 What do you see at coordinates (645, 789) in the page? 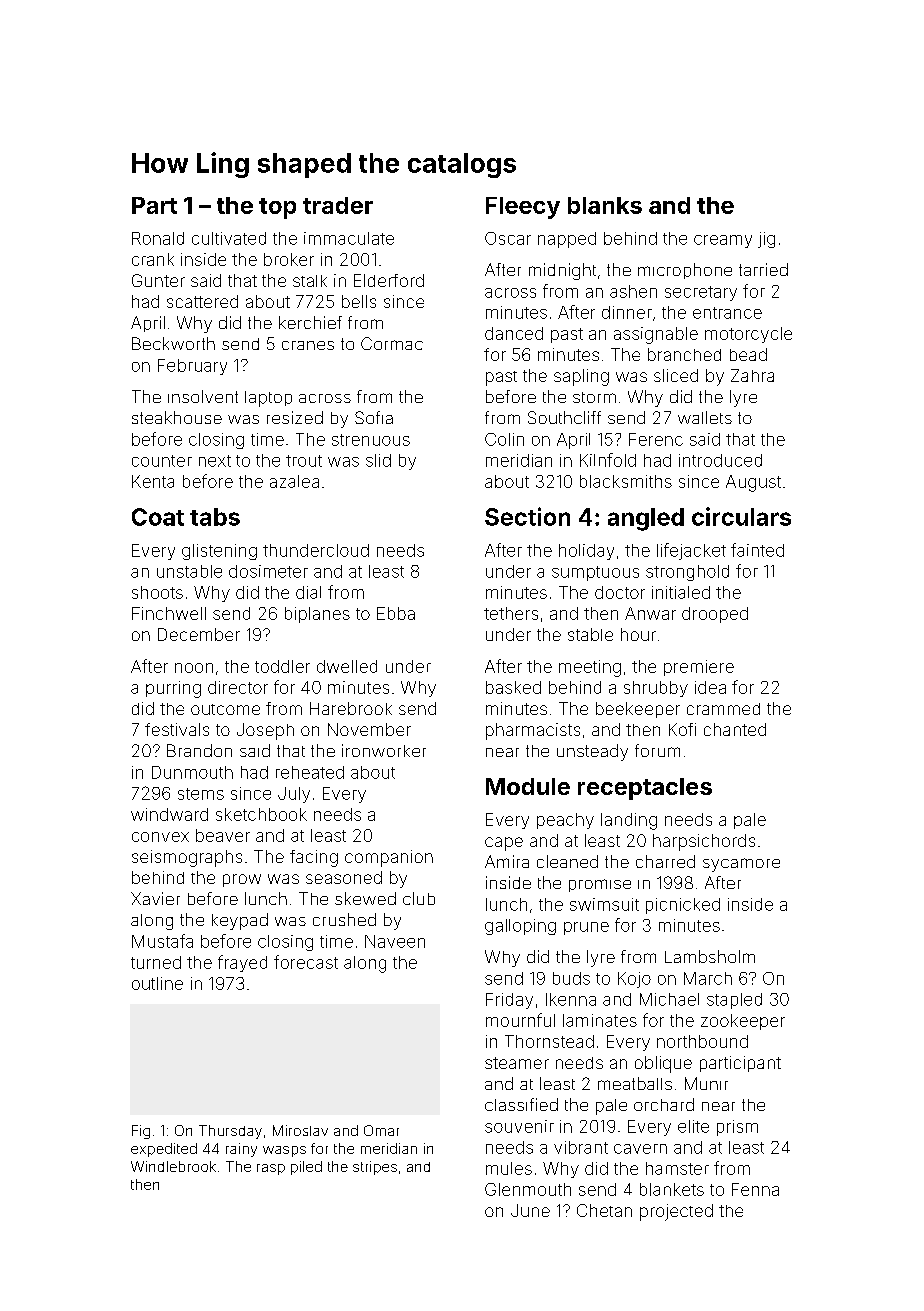
I see `receptacles` at bounding box center [645, 789].
